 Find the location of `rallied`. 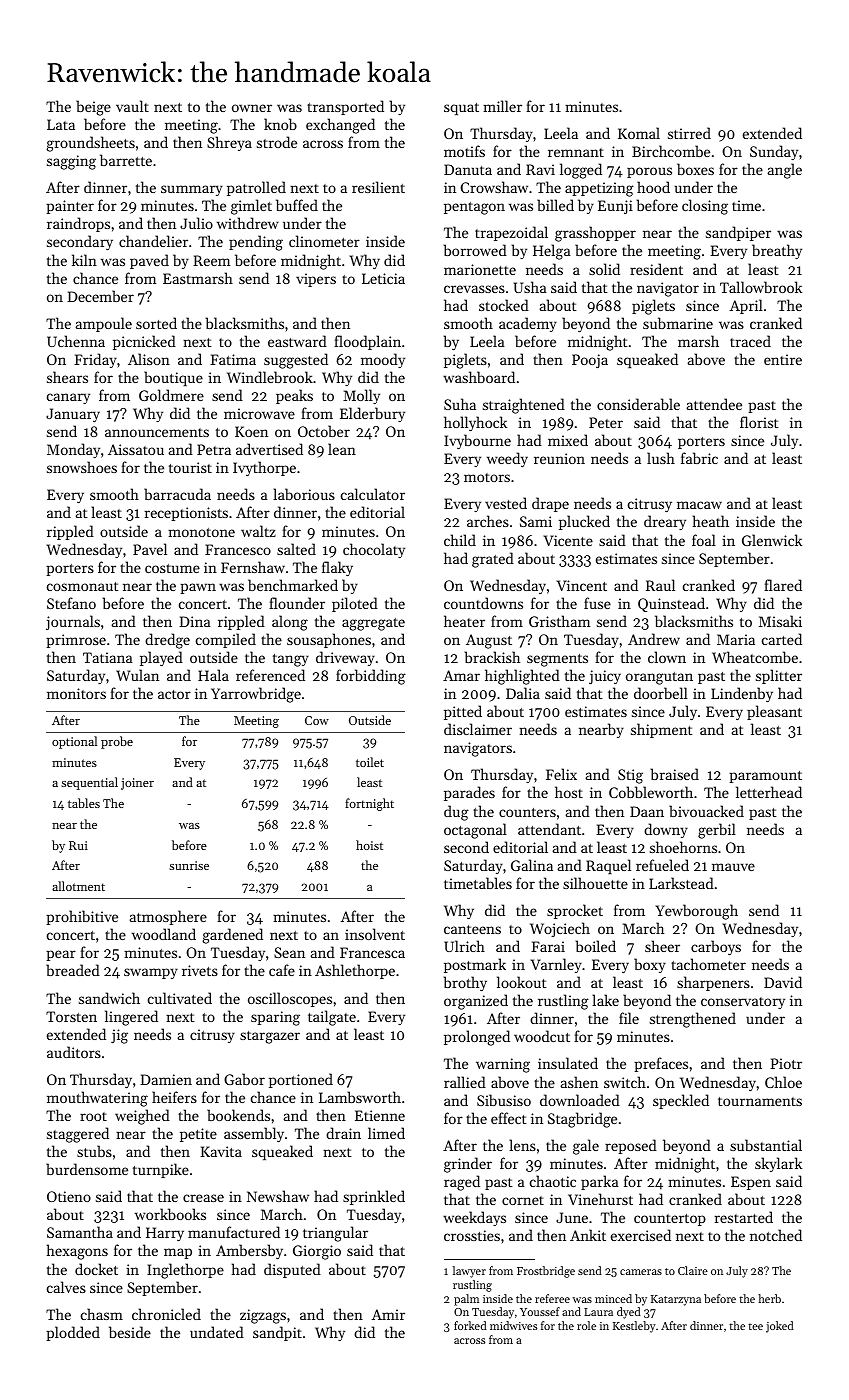

rallied is located at coordinates (465, 1082).
